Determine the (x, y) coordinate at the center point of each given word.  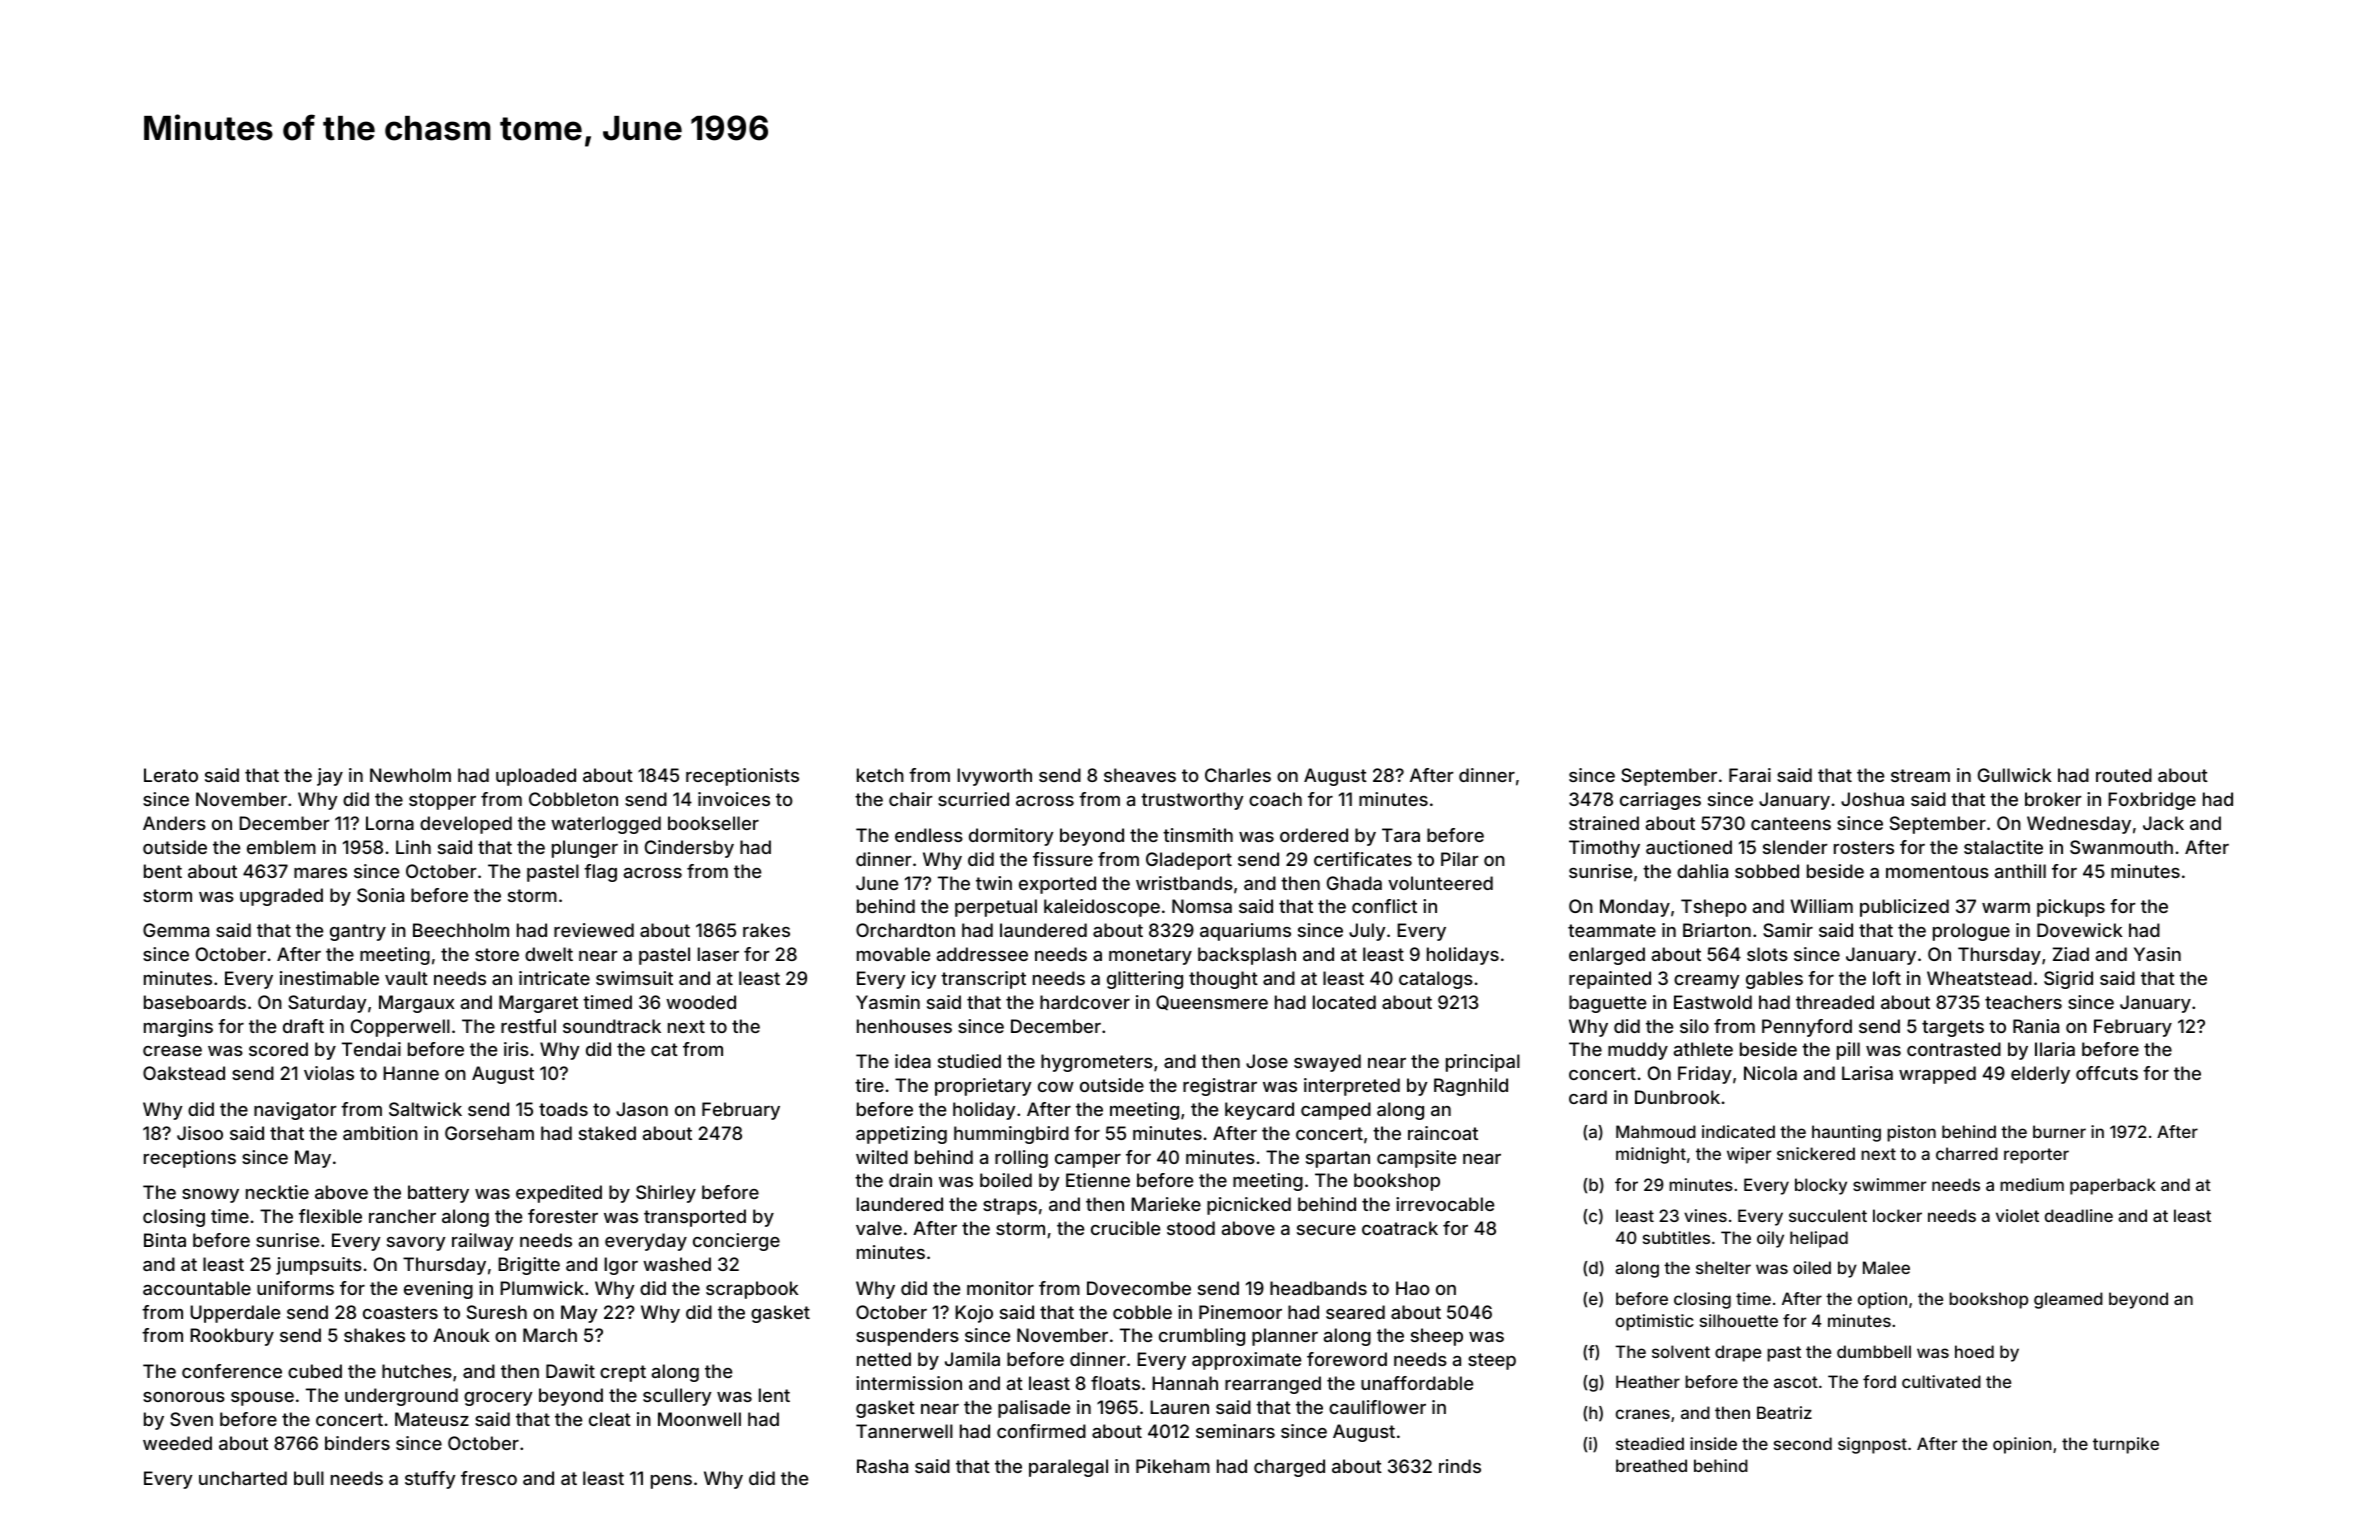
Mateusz (432, 1419)
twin (994, 883)
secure (1326, 1230)
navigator (295, 1111)
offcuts (2107, 1073)
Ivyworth (994, 777)
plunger (585, 849)
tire (869, 1085)
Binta (165, 1240)
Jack (2163, 823)
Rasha (882, 1466)
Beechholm (461, 930)
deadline (2079, 1215)
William (1821, 906)
